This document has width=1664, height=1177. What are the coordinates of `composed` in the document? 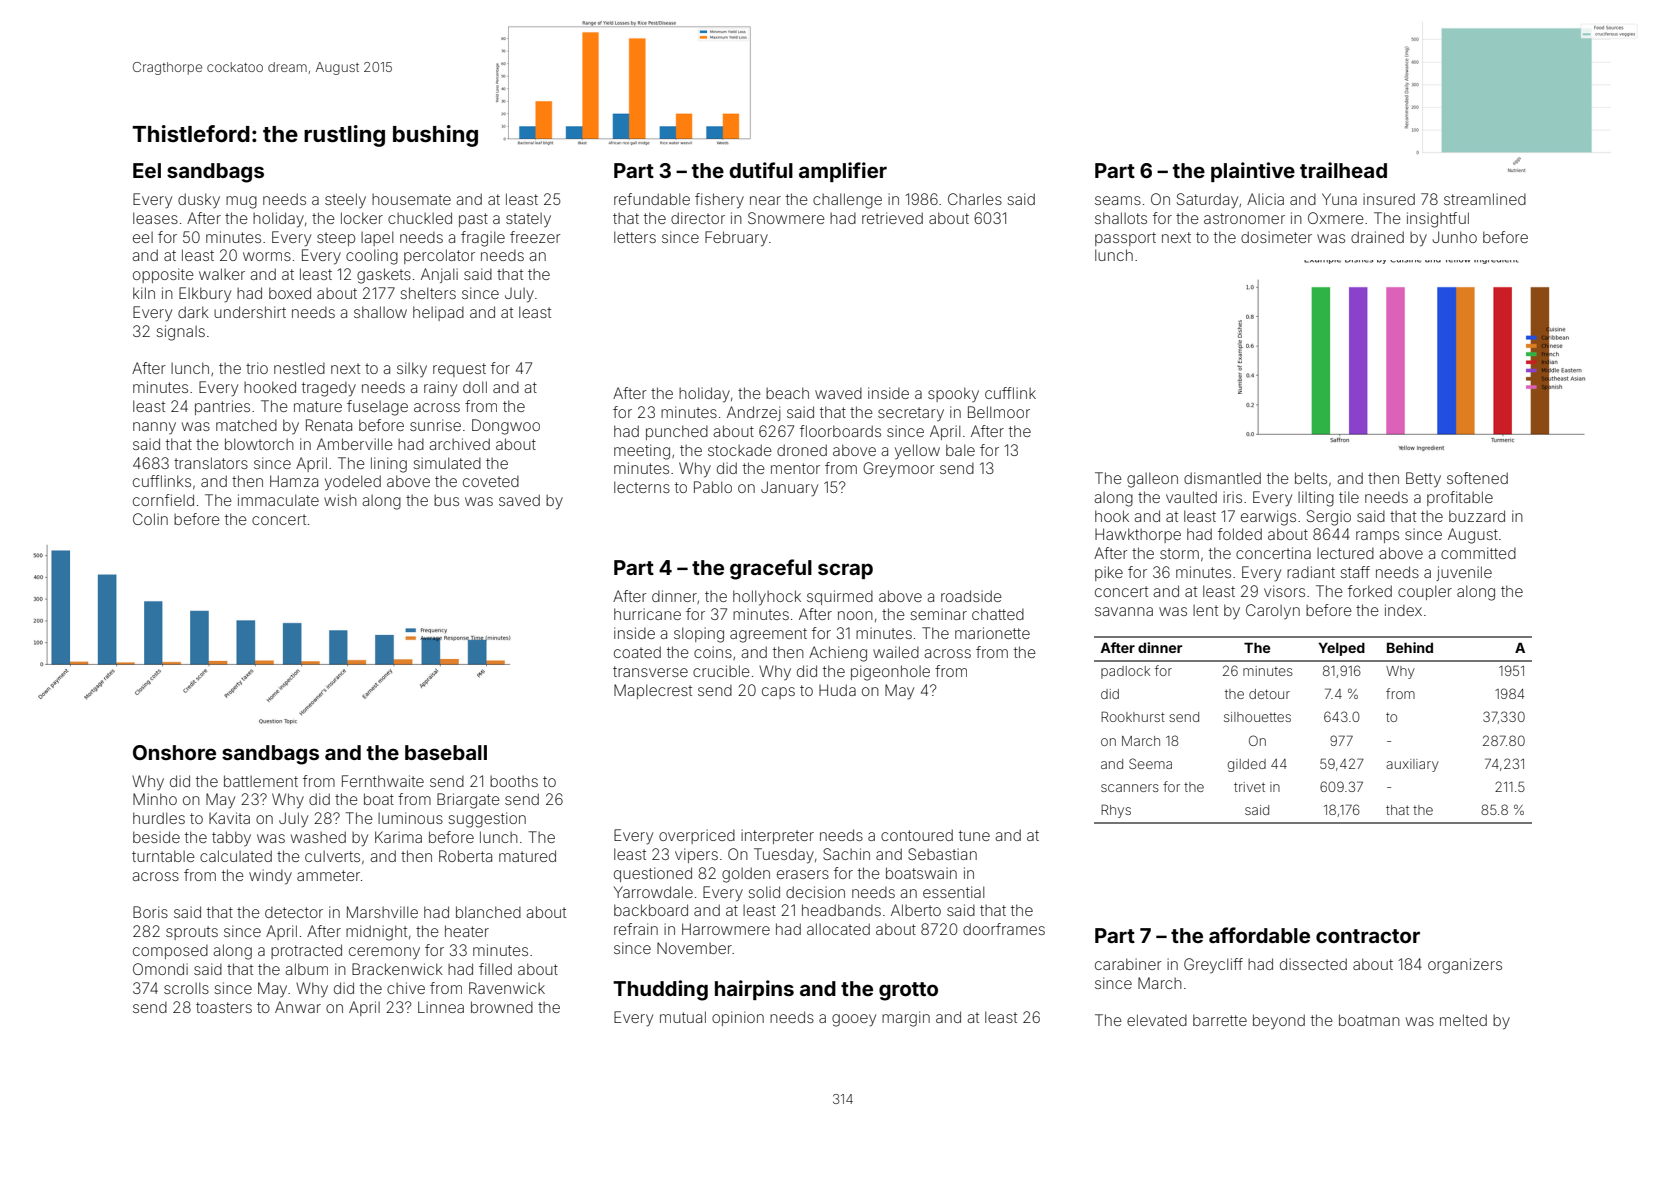 It's located at (170, 952).
